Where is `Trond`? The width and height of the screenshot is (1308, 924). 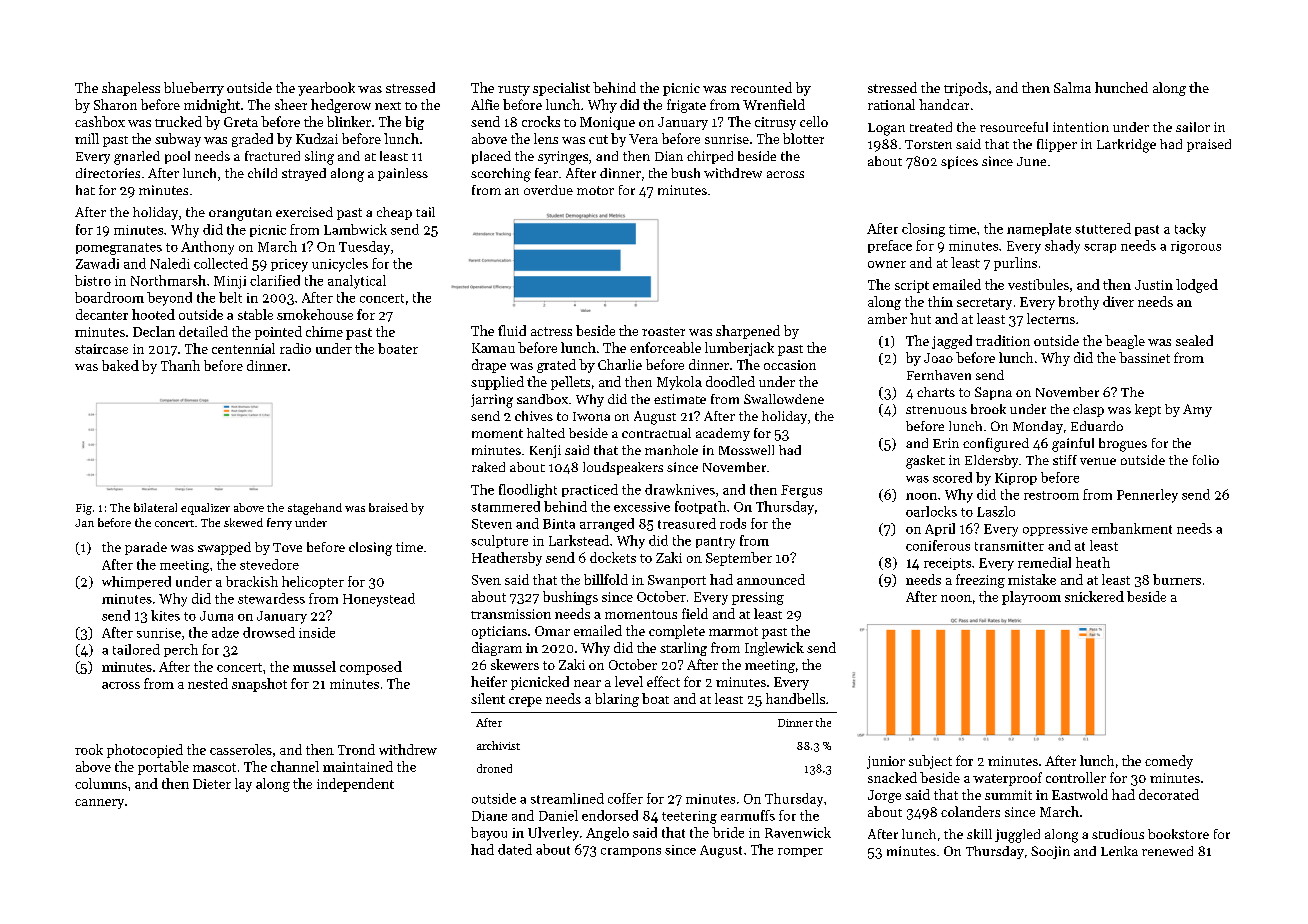 Trond is located at coordinates (356, 749).
